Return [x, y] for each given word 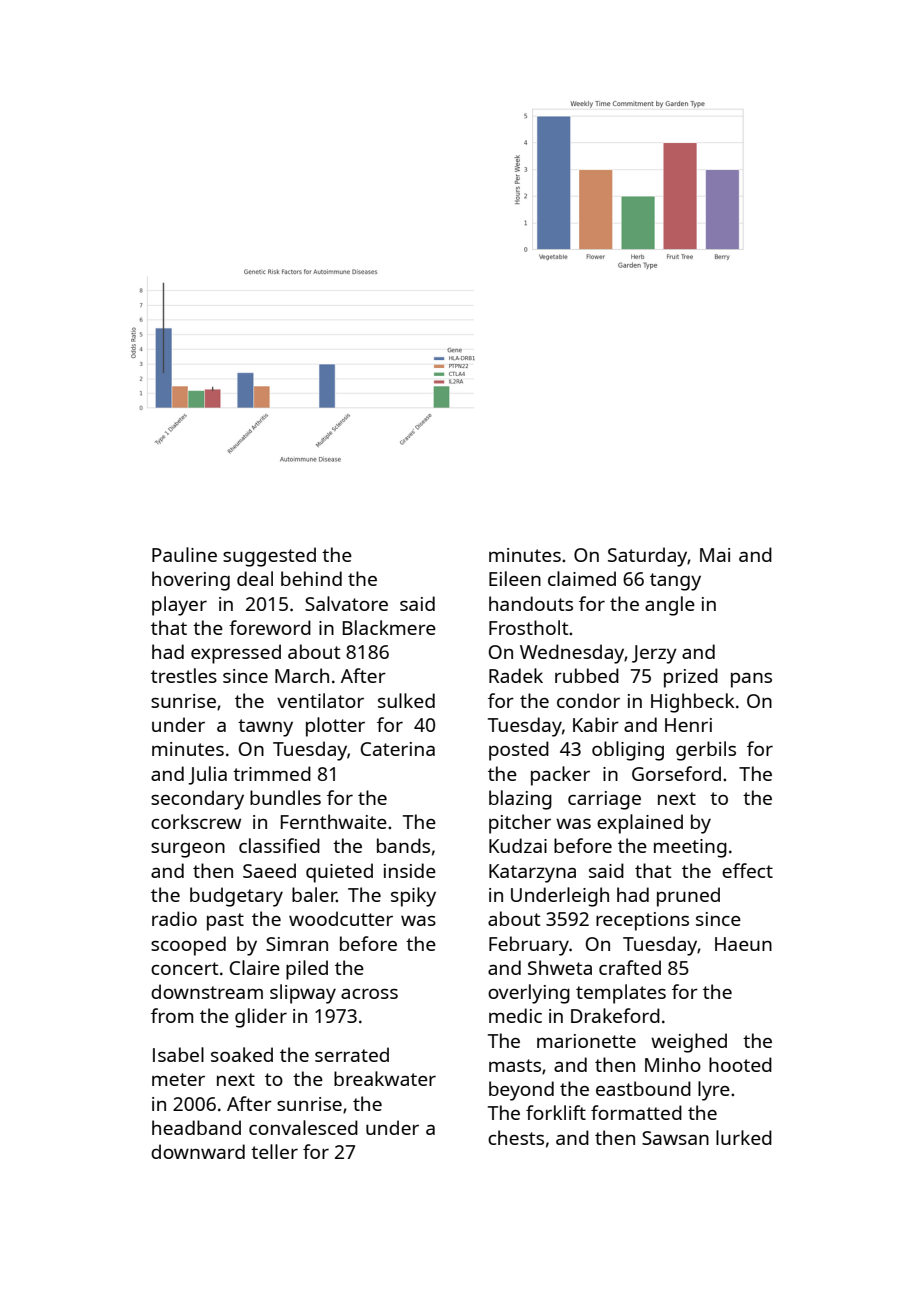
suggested [269, 557]
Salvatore [346, 603]
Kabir [596, 724]
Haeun [743, 944]
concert [184, 968]
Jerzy [654, 654]
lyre [714, 1091]
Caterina [398, 749]
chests [516, 1137]
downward [198, 1151]
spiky [413, 897]
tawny [265, 728]
